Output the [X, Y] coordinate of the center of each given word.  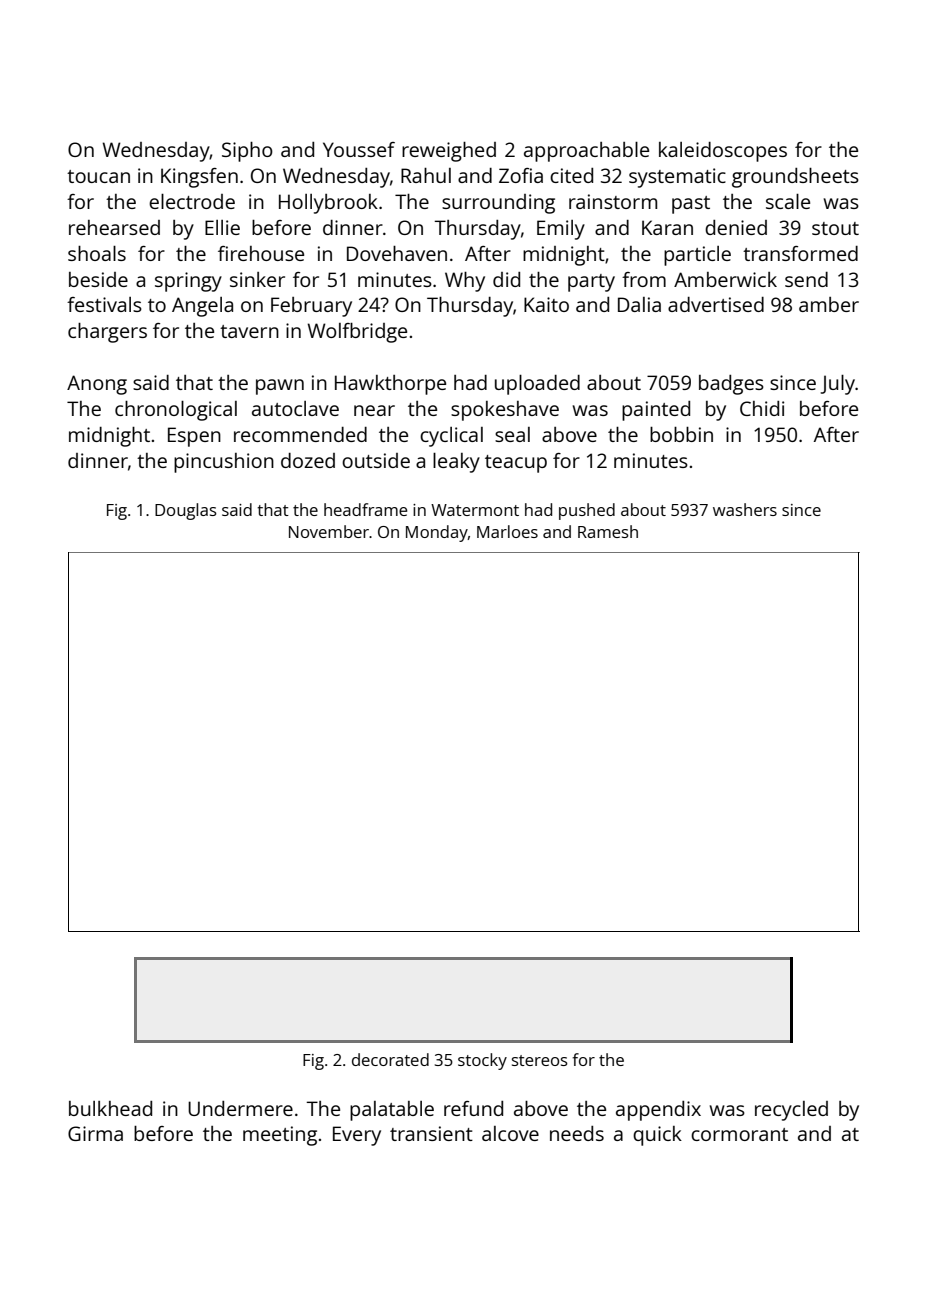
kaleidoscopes [723, 152]
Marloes [507, 531]
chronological [176, 411]
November [329, 531]
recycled [791, 1111]
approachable [586, 152]
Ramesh [608, 531]
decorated [390, 1059]
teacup [516, 464]
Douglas [186, 511]
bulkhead [110, 1108]
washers [745, 509]
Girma [95, 1133]
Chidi [762, 408]
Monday [437, 533]
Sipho [247, 152]
